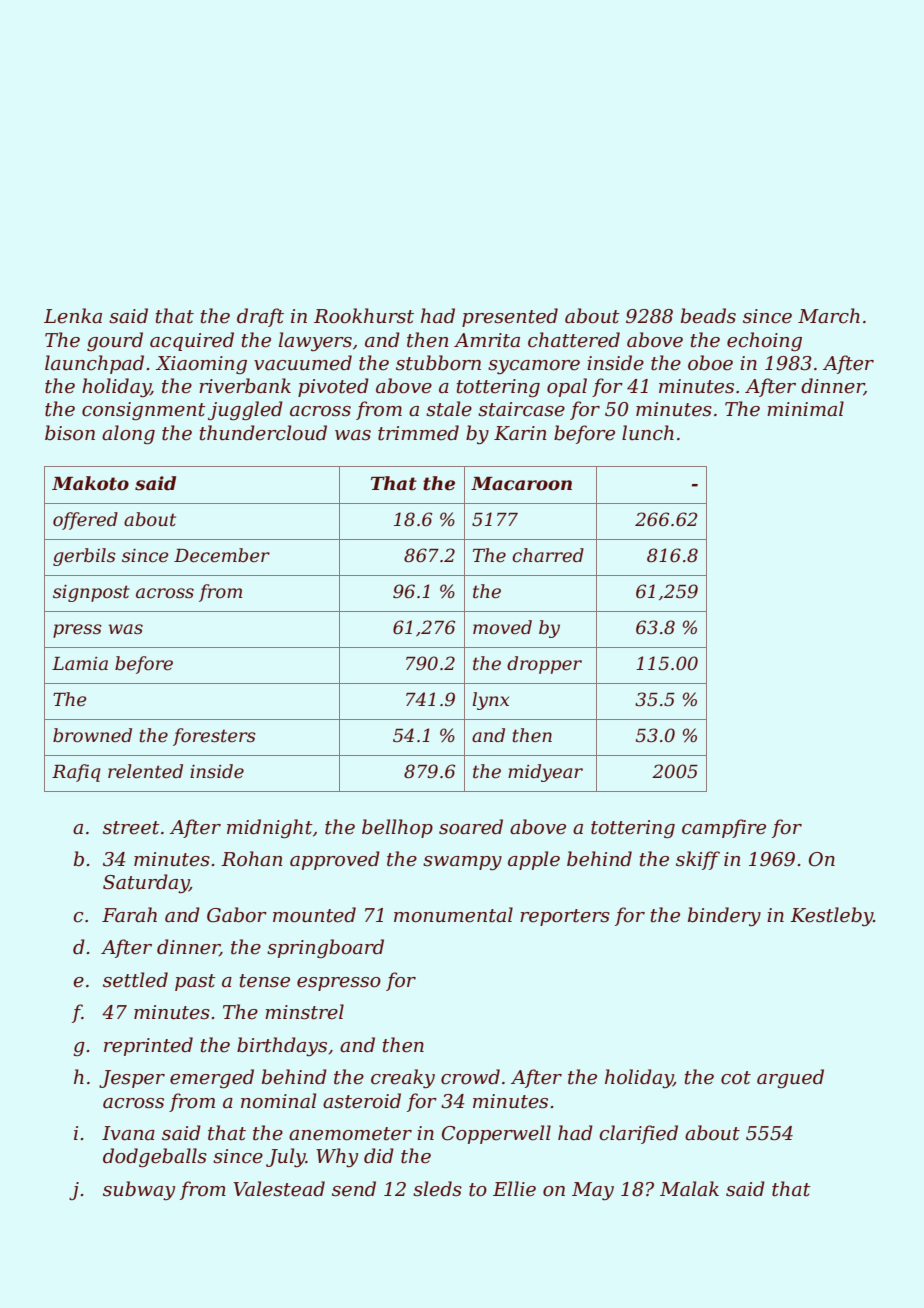 Image resolution: width=924 pixels, height=1308 pixels. I want to click on May, so click(593, 1191).
